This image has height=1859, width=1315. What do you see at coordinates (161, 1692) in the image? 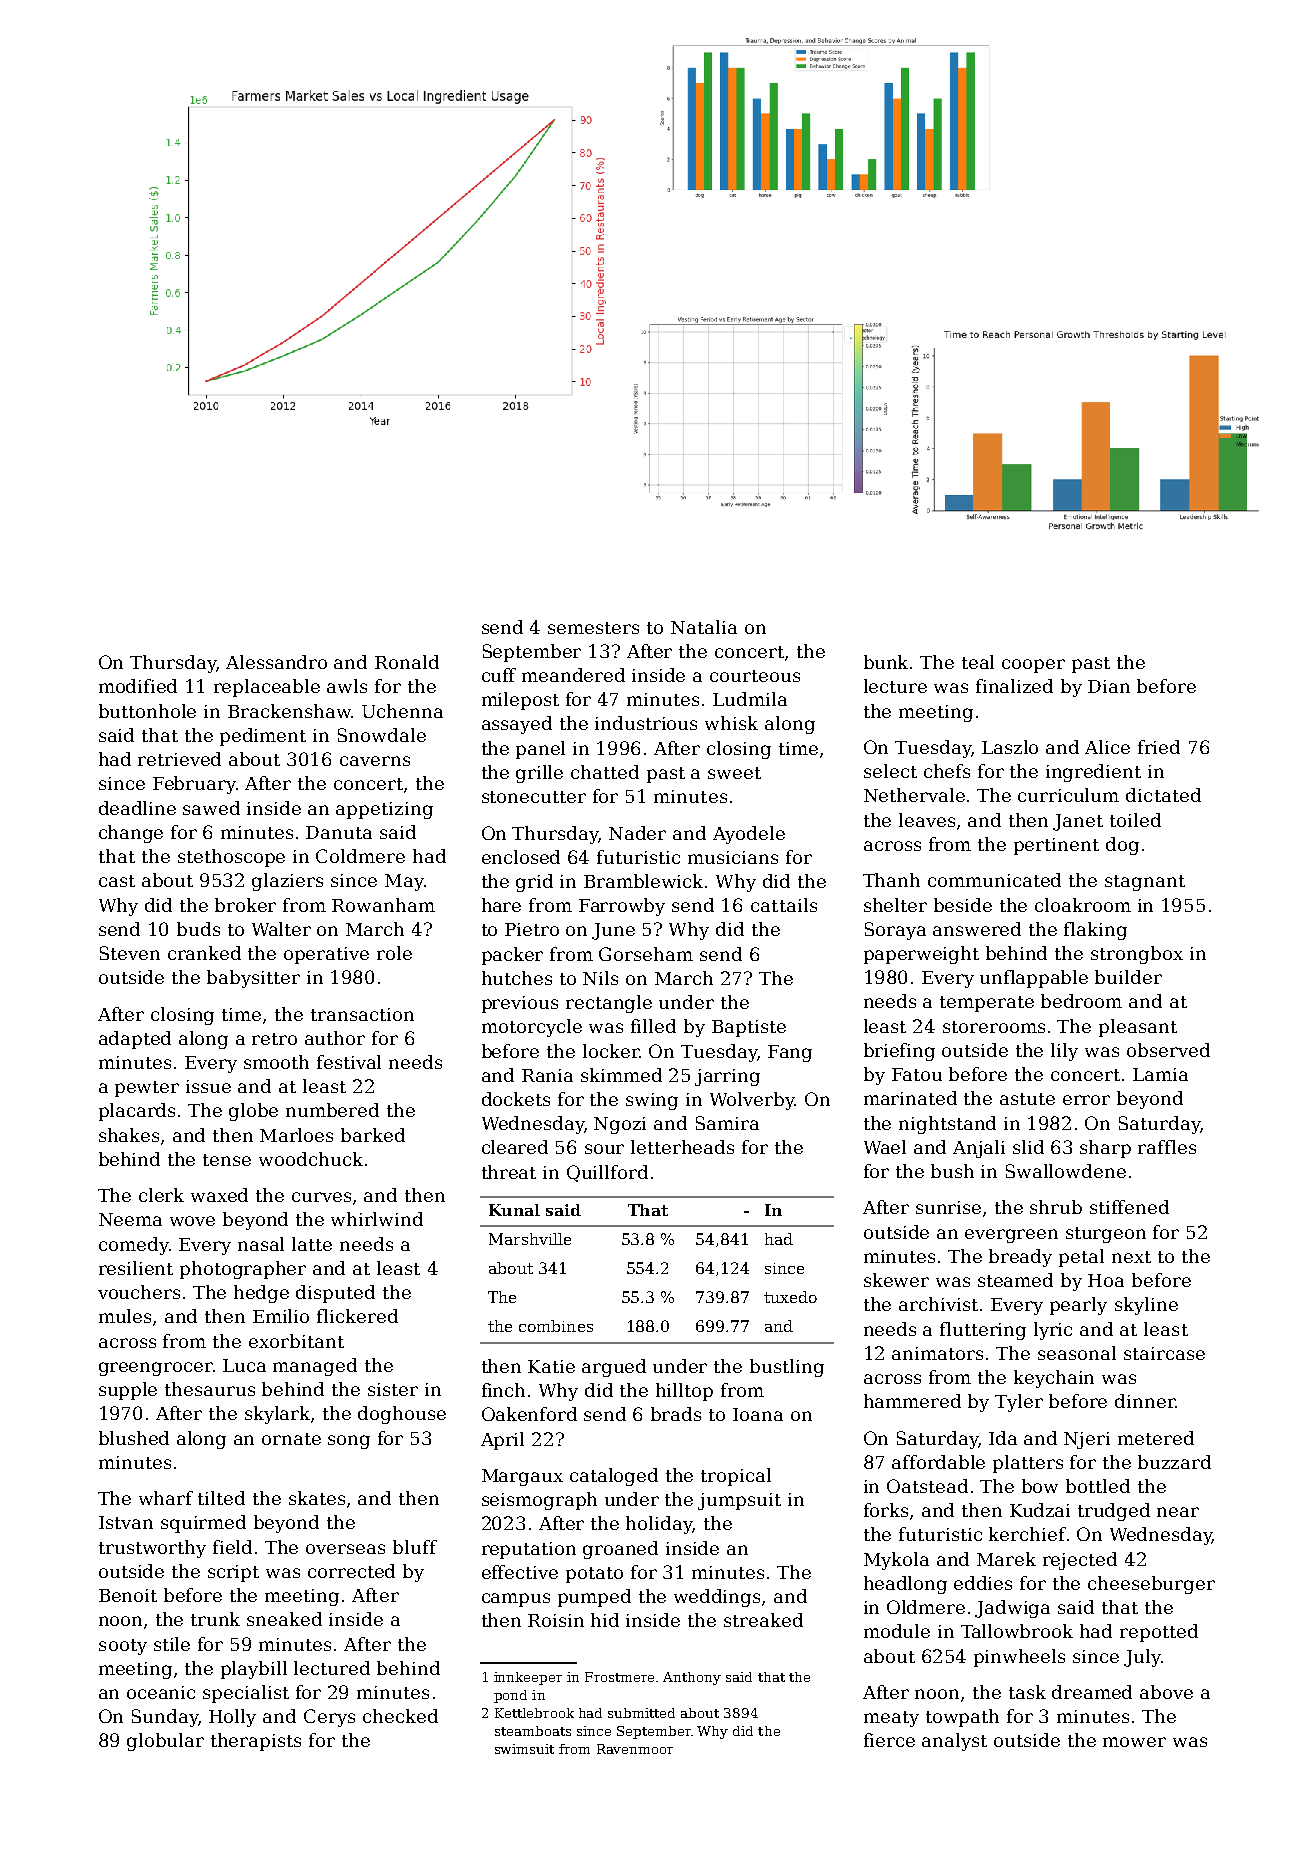
I see `oceanic` at bounding box center [161, 1692].
